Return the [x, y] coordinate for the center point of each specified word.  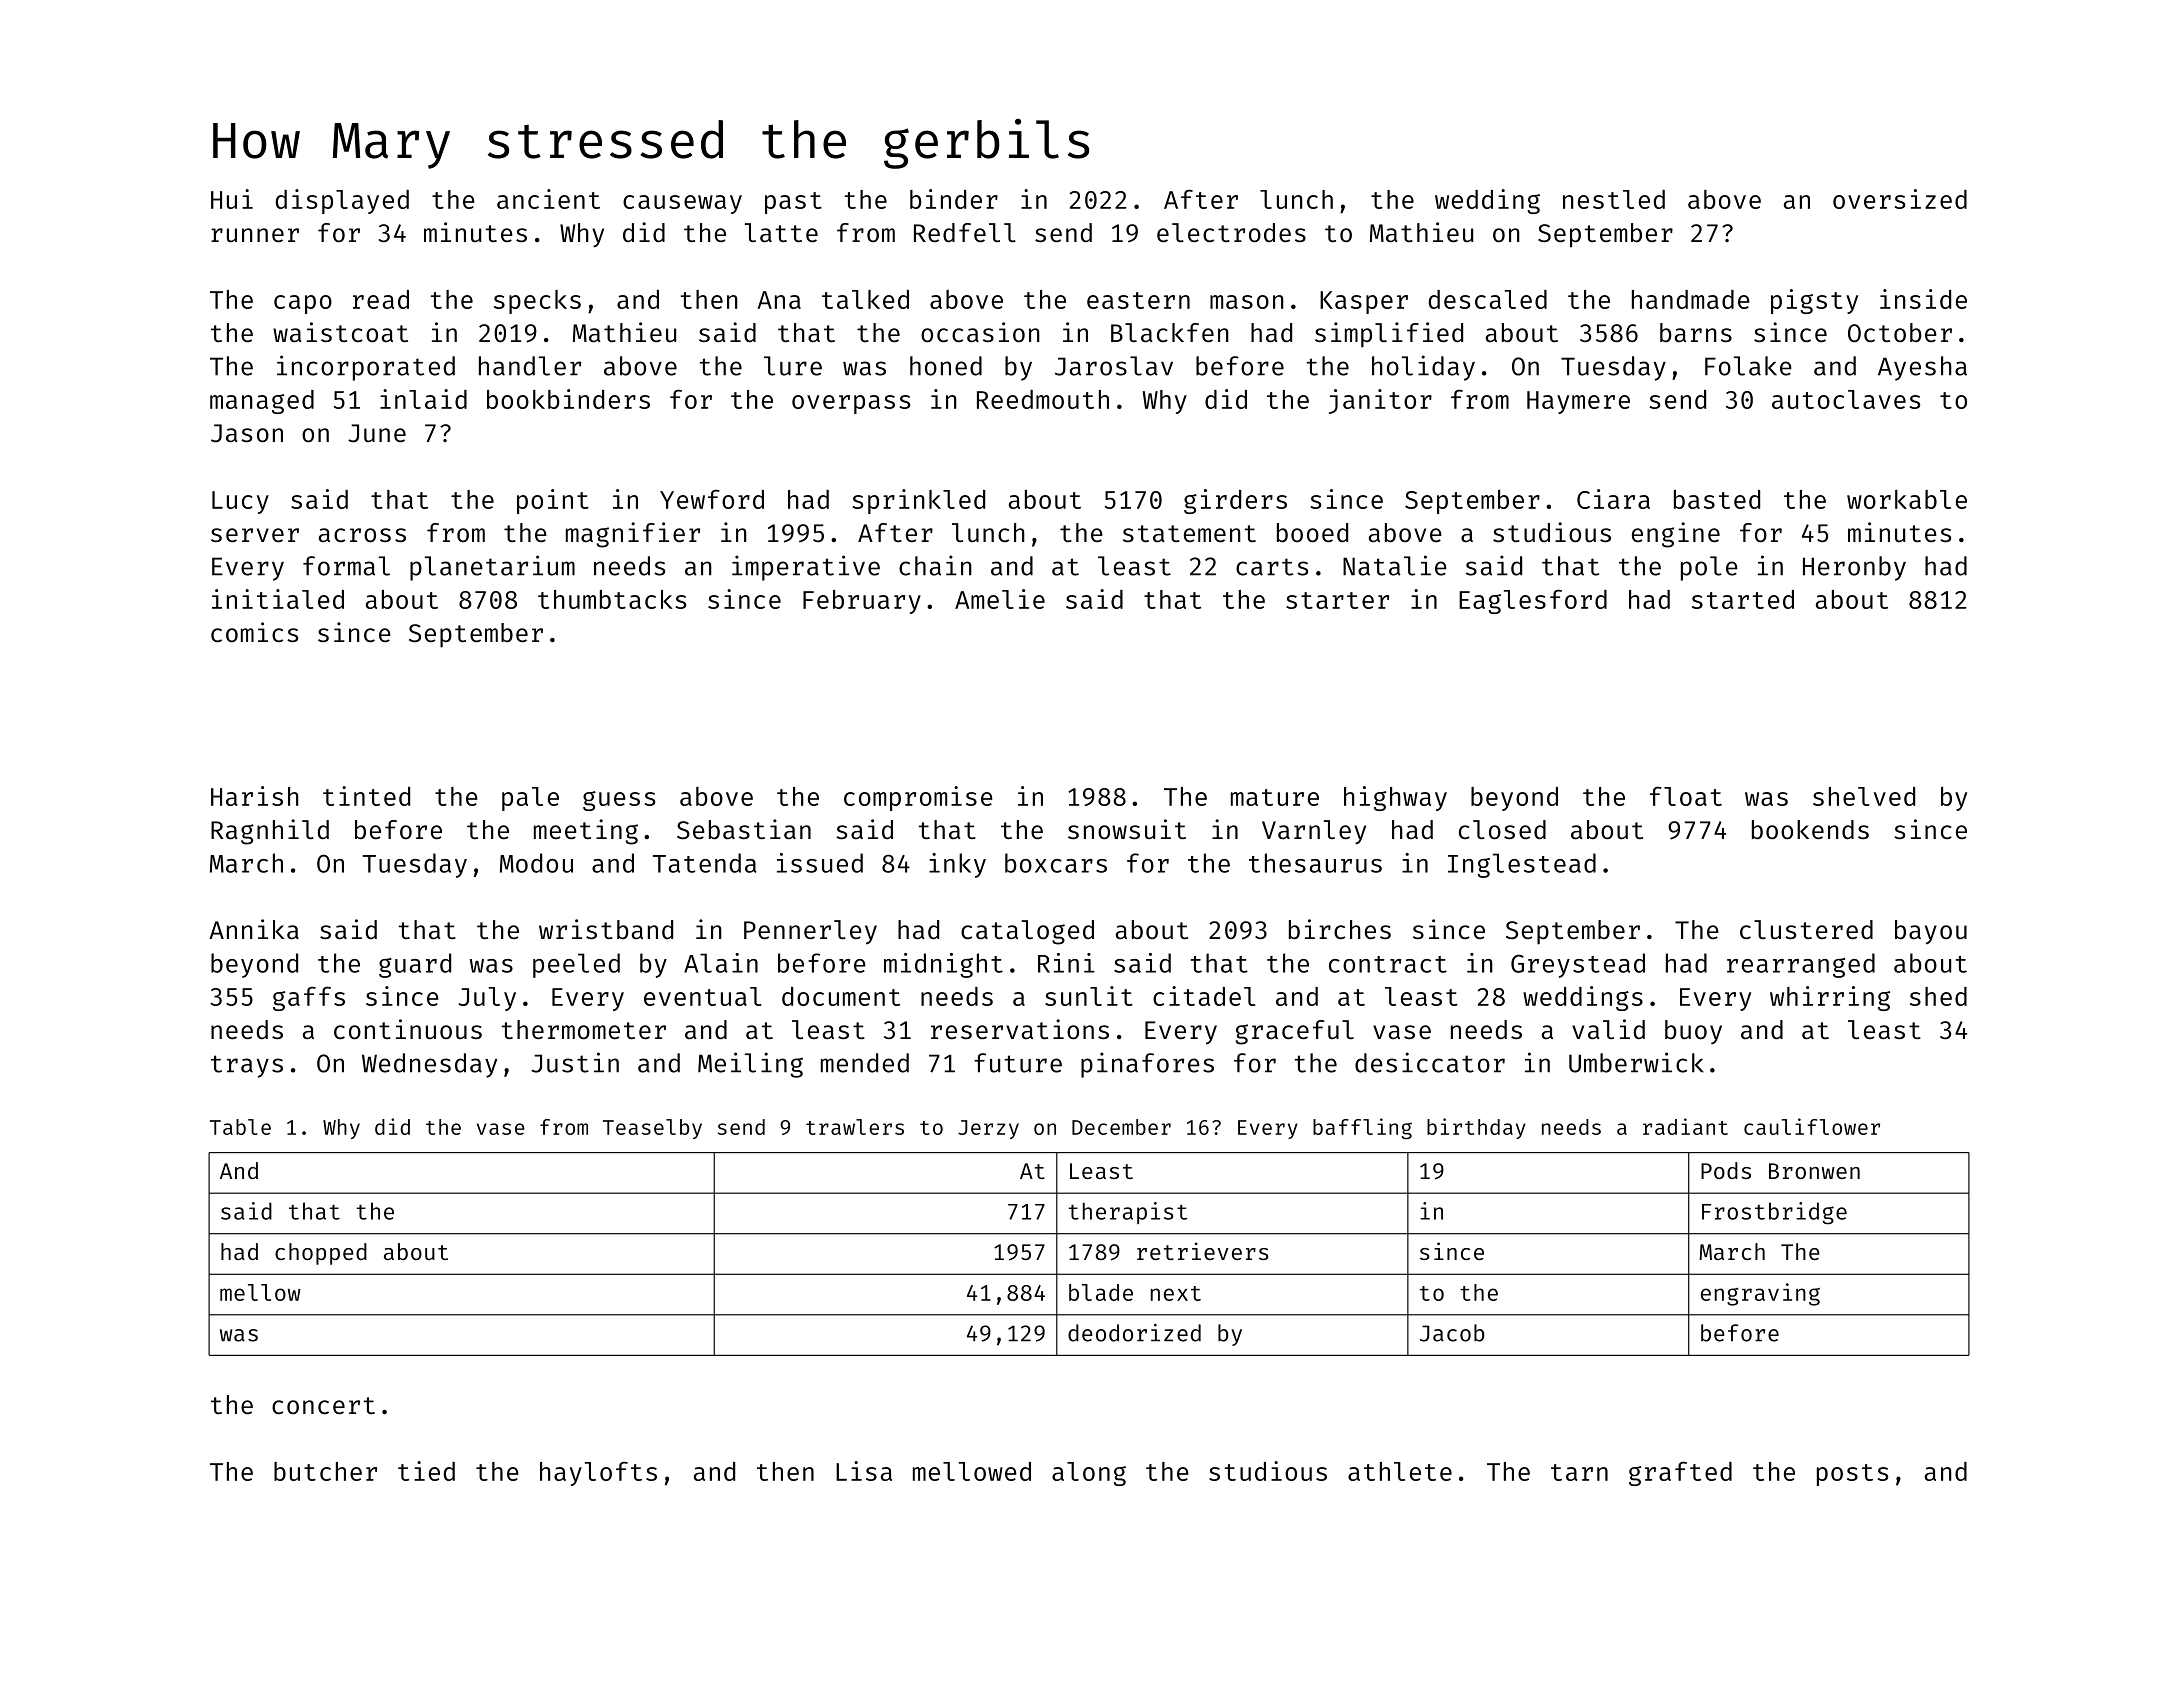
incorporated [366, 368]
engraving [1760, 1294]
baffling [1362, 1128]
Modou [536, 863]
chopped [321, 1254]
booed [1312, 533]
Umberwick [1636, 1062]
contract [1388, 964]
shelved [1864, 796]
